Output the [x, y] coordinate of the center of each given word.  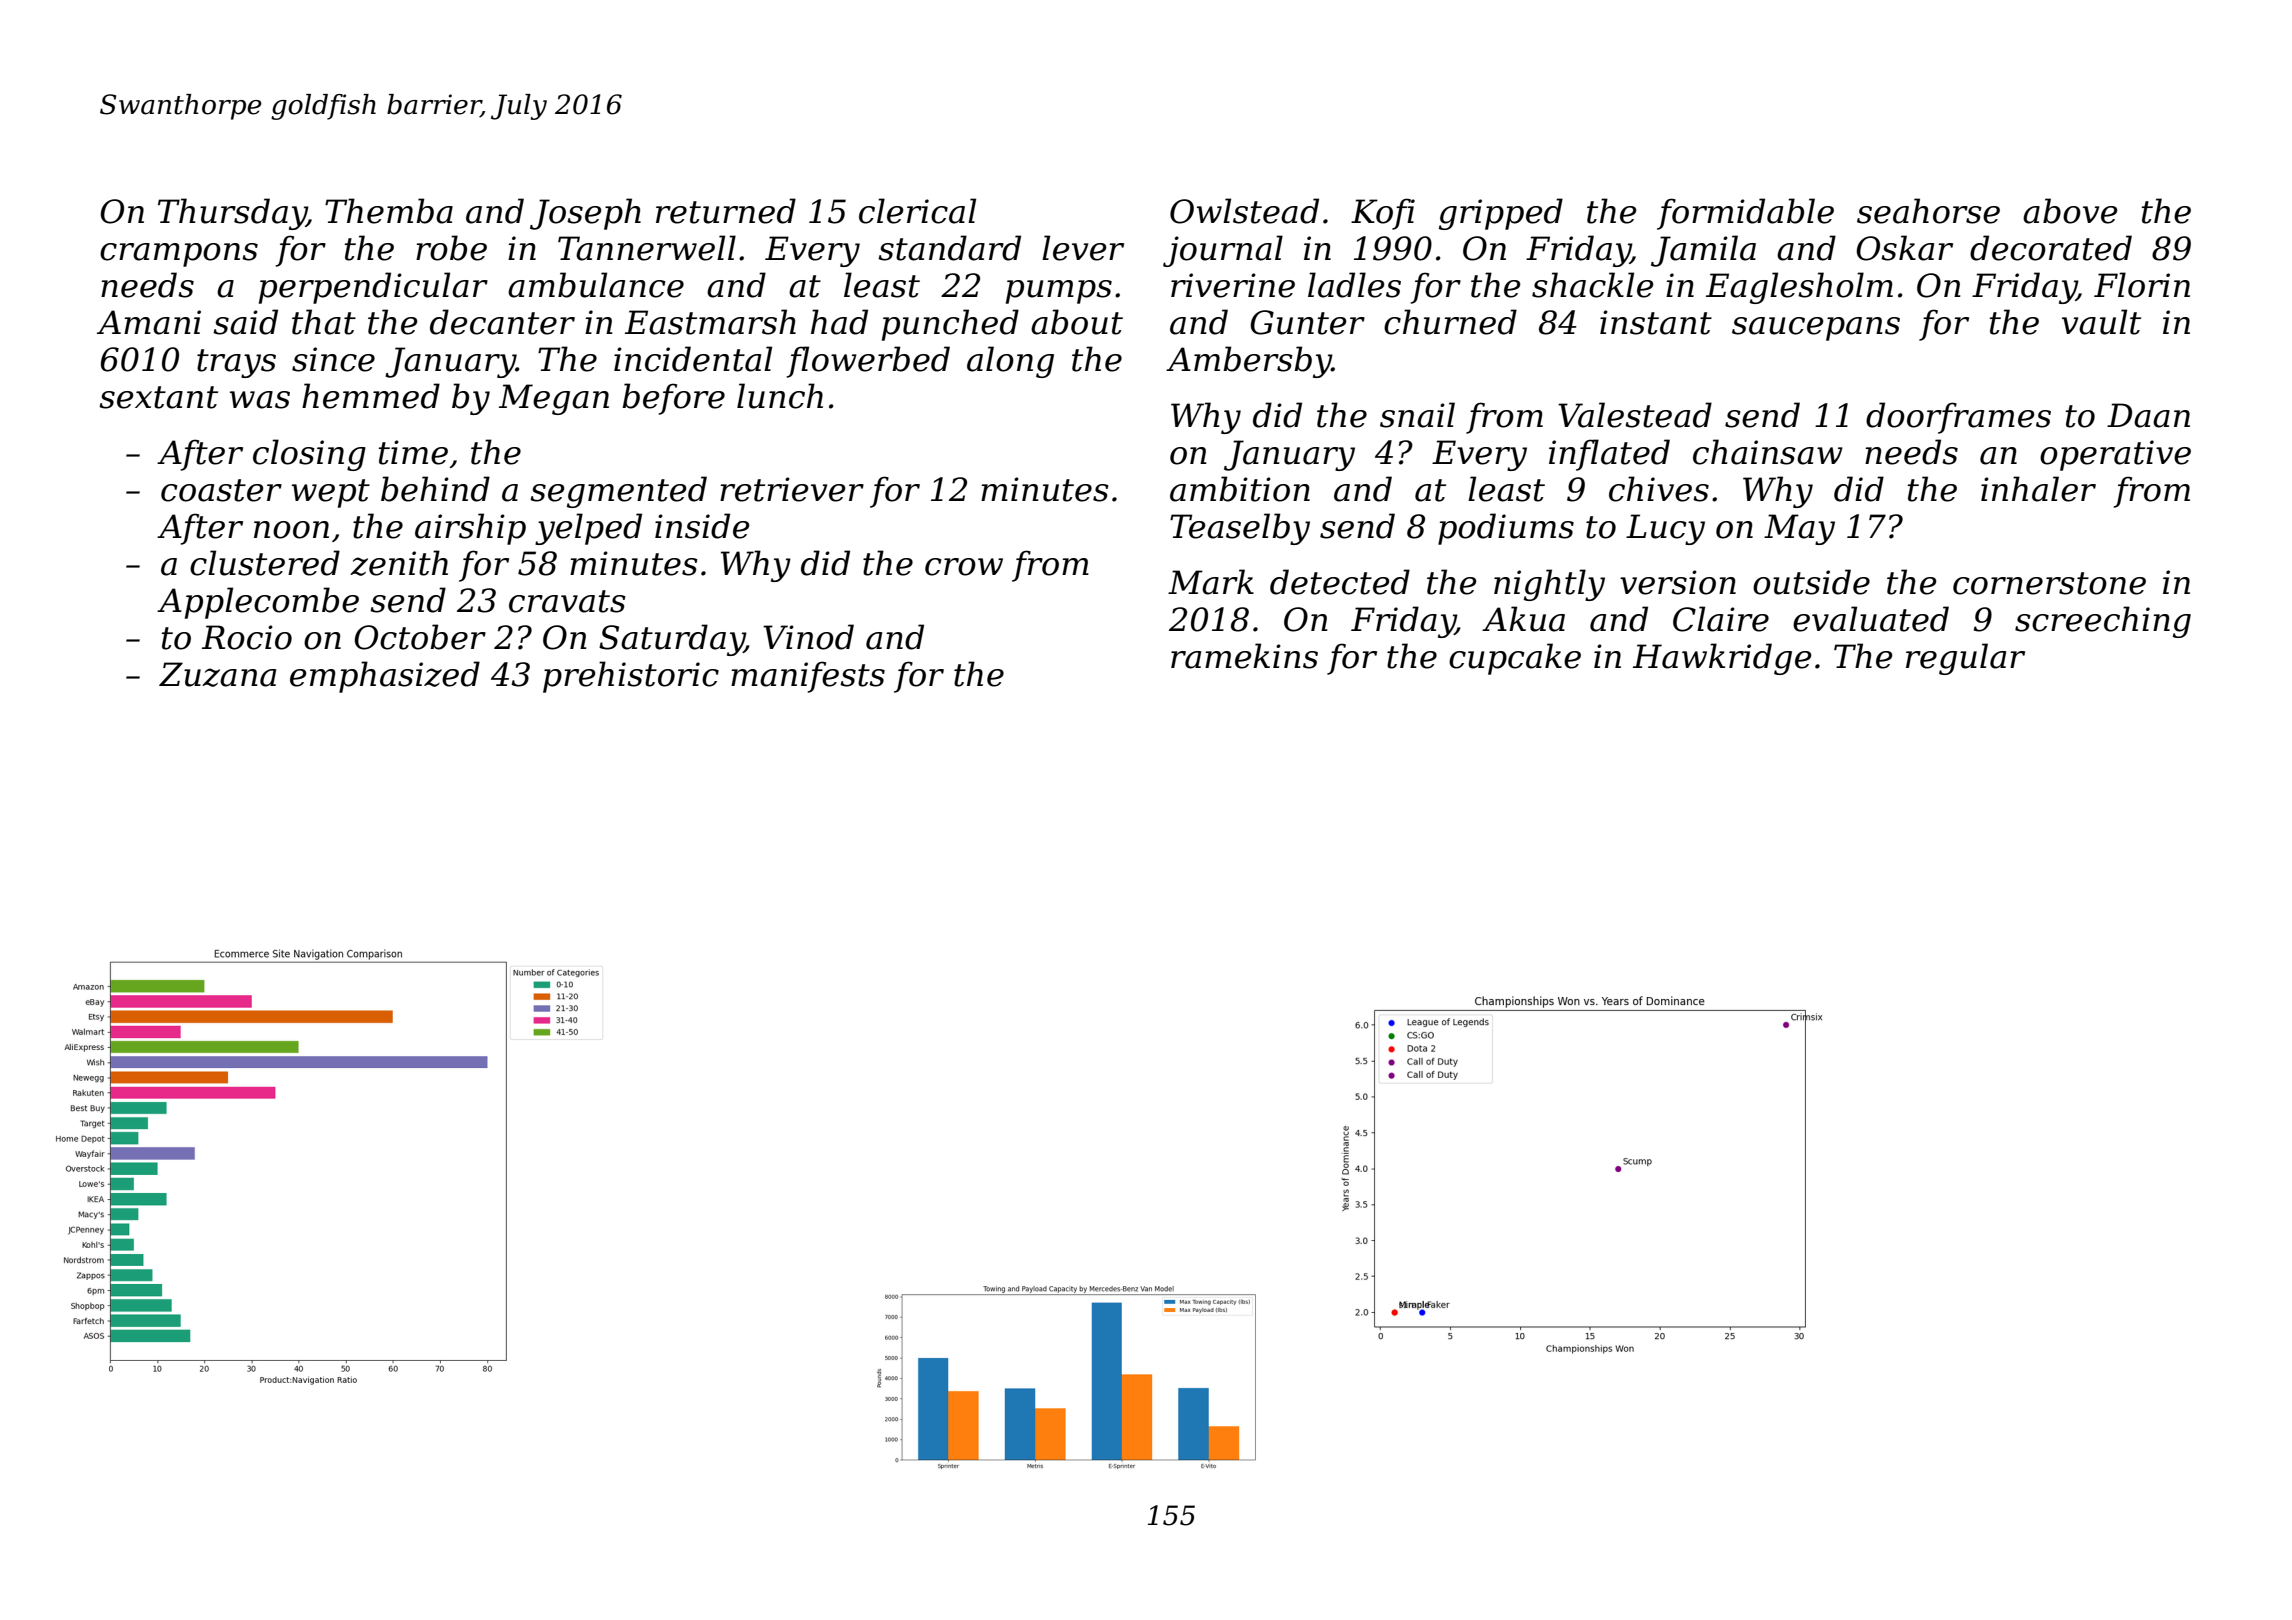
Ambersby [1249, 362]
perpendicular [373, 288]
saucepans [1816, 329]
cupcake [1515, 659]
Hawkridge [1722, 659]
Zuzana [217, 674]
